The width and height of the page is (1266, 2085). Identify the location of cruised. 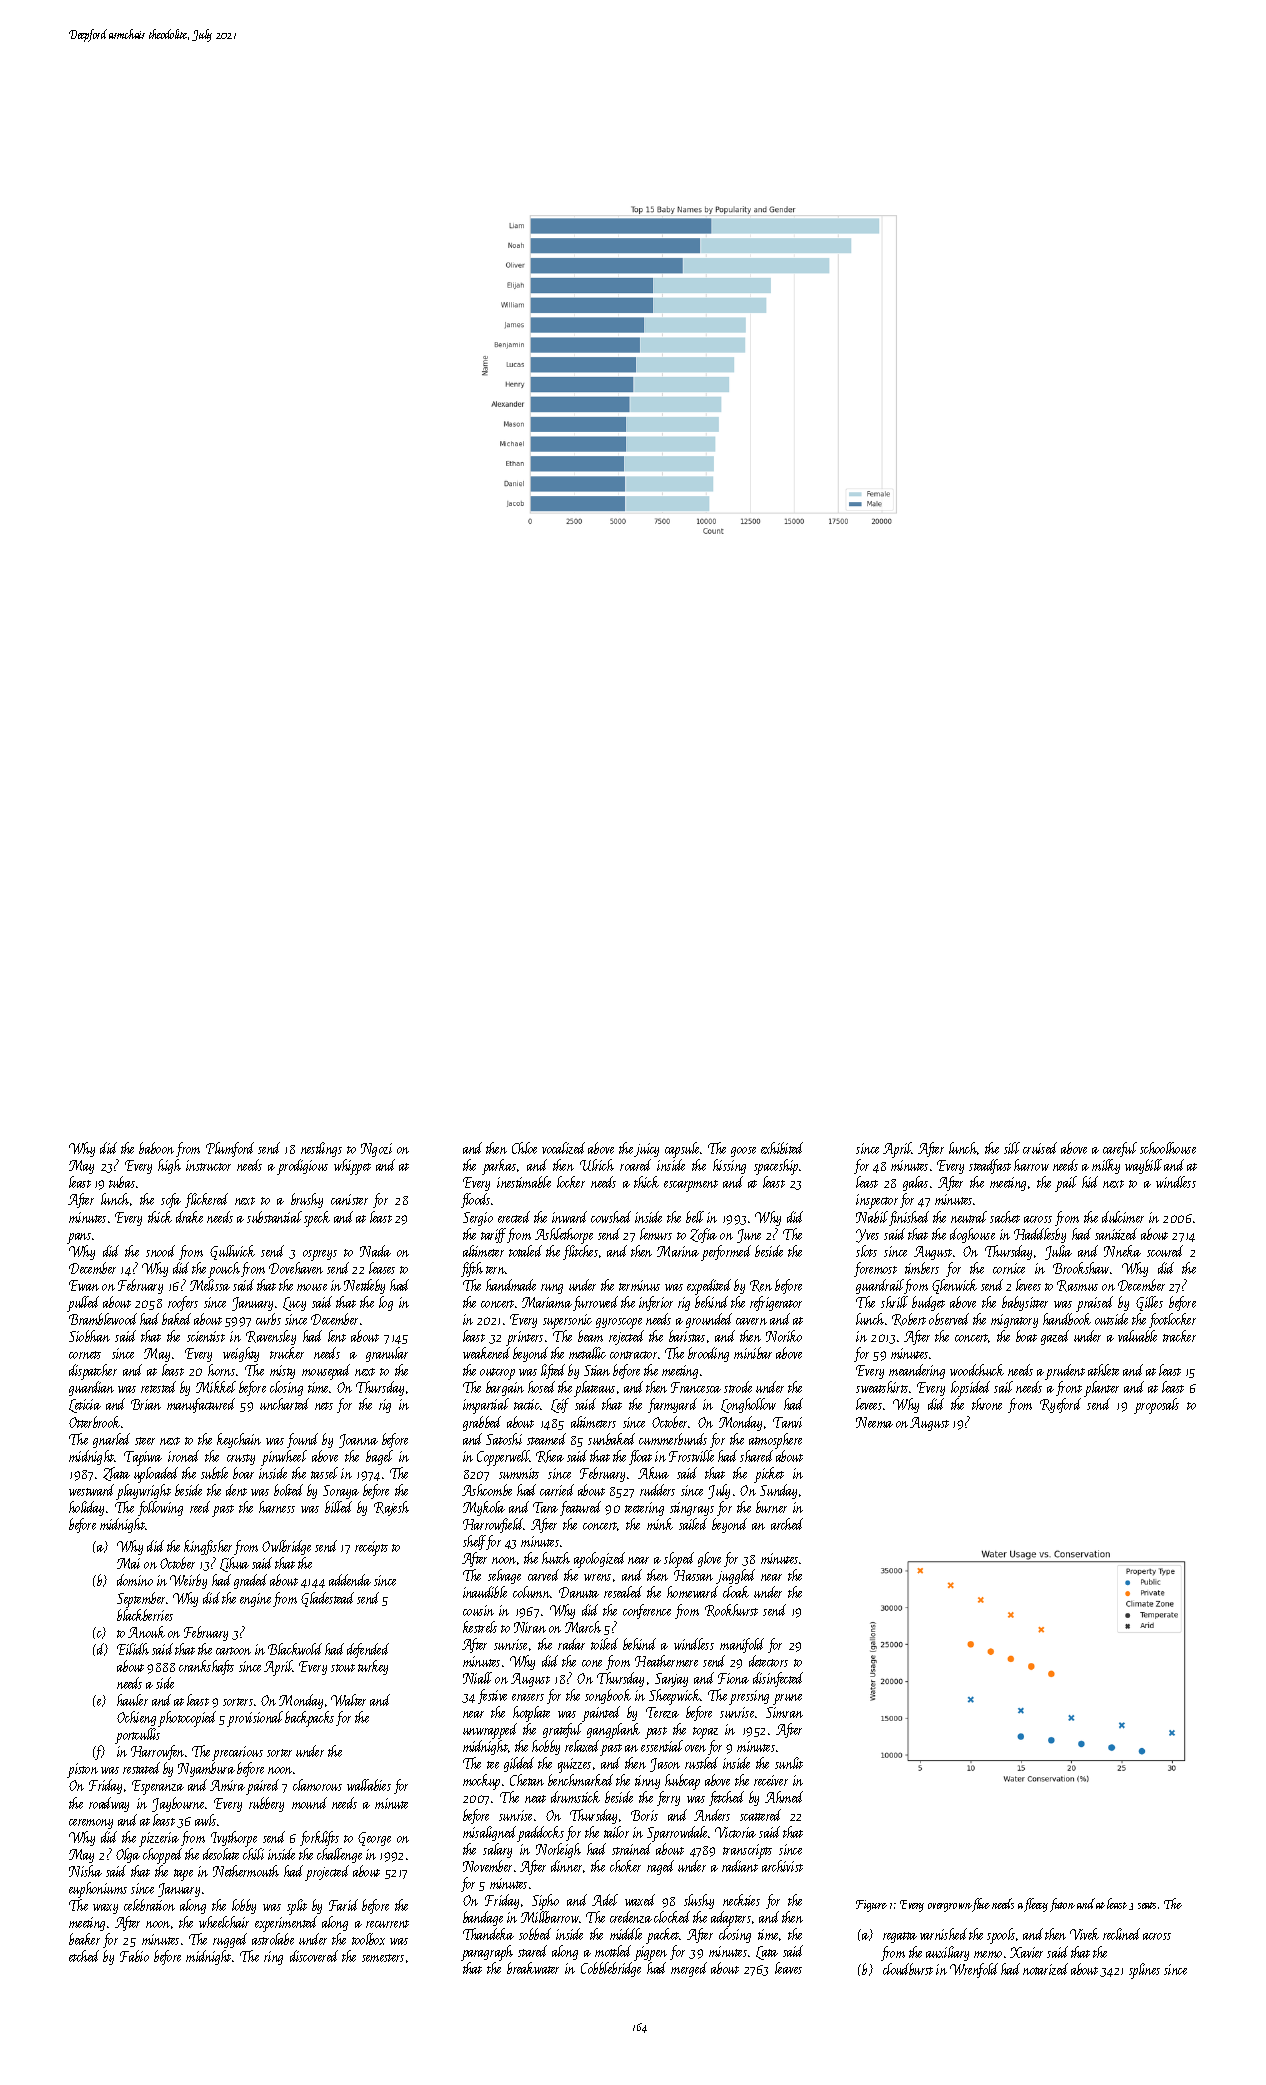
(1040, 1148).
